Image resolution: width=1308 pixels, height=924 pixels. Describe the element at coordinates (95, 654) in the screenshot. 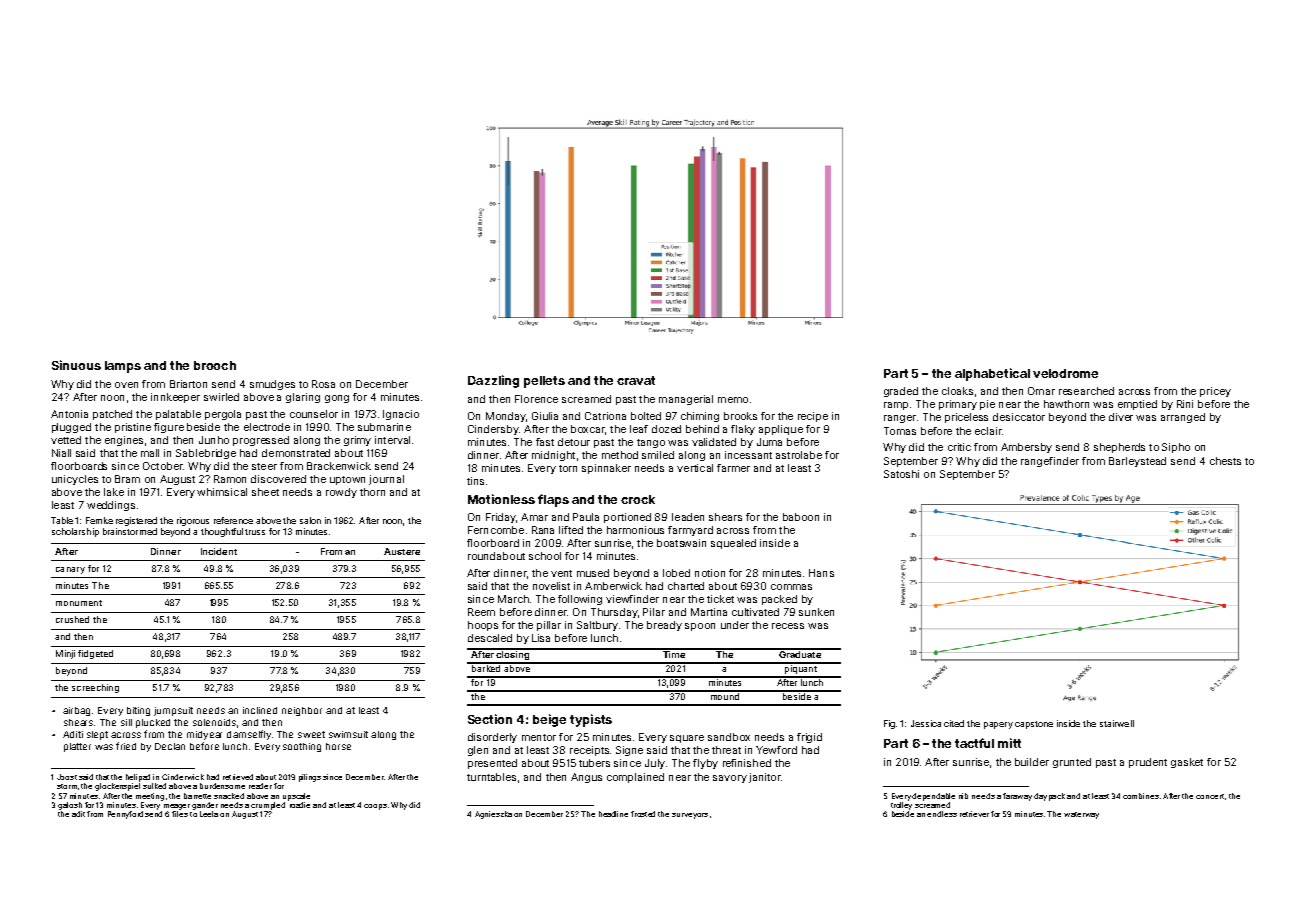

I see `fidgeted` at that location.
